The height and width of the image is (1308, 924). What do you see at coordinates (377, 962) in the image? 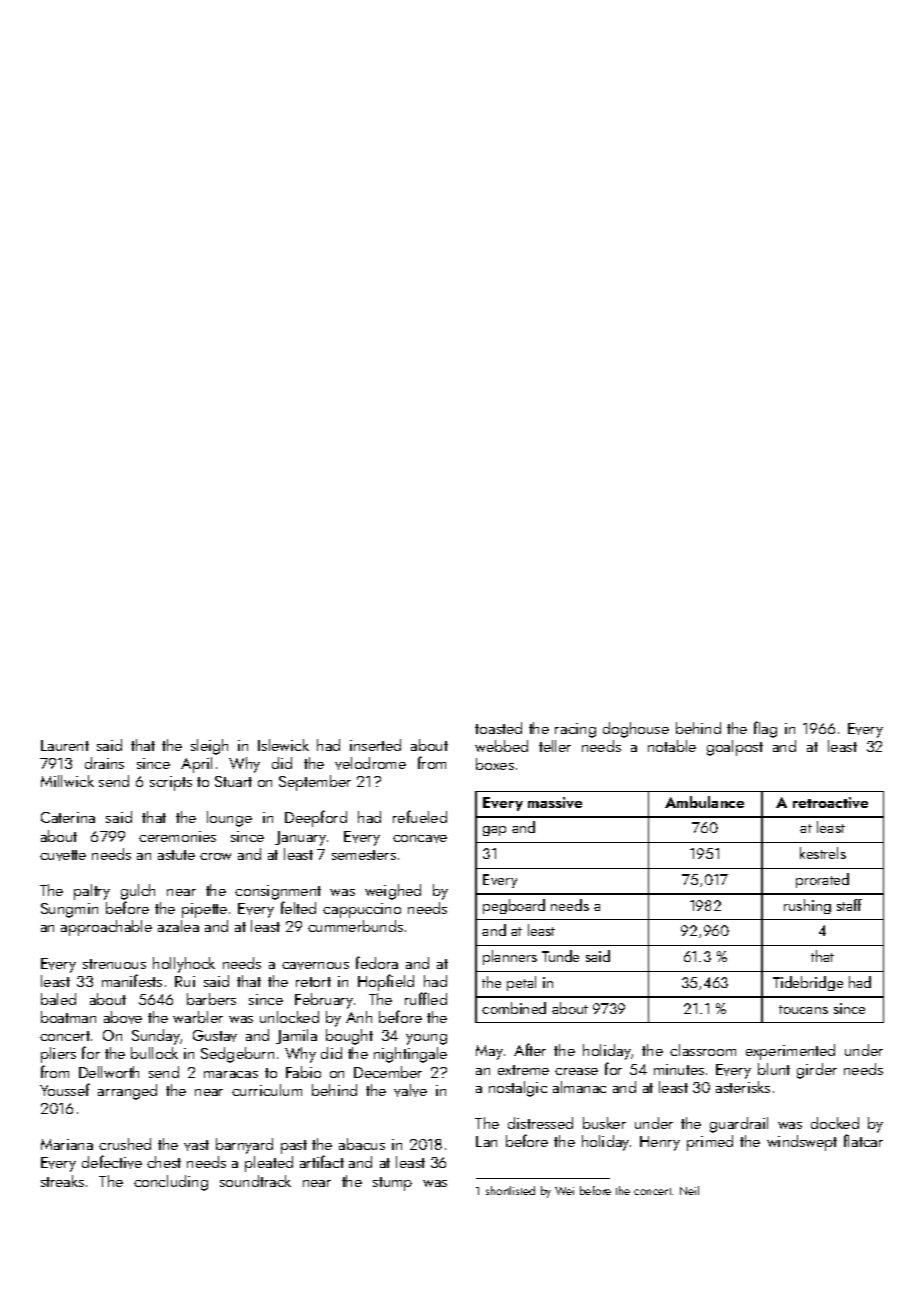
I see `fedora` at bounding box center [377, 962].
